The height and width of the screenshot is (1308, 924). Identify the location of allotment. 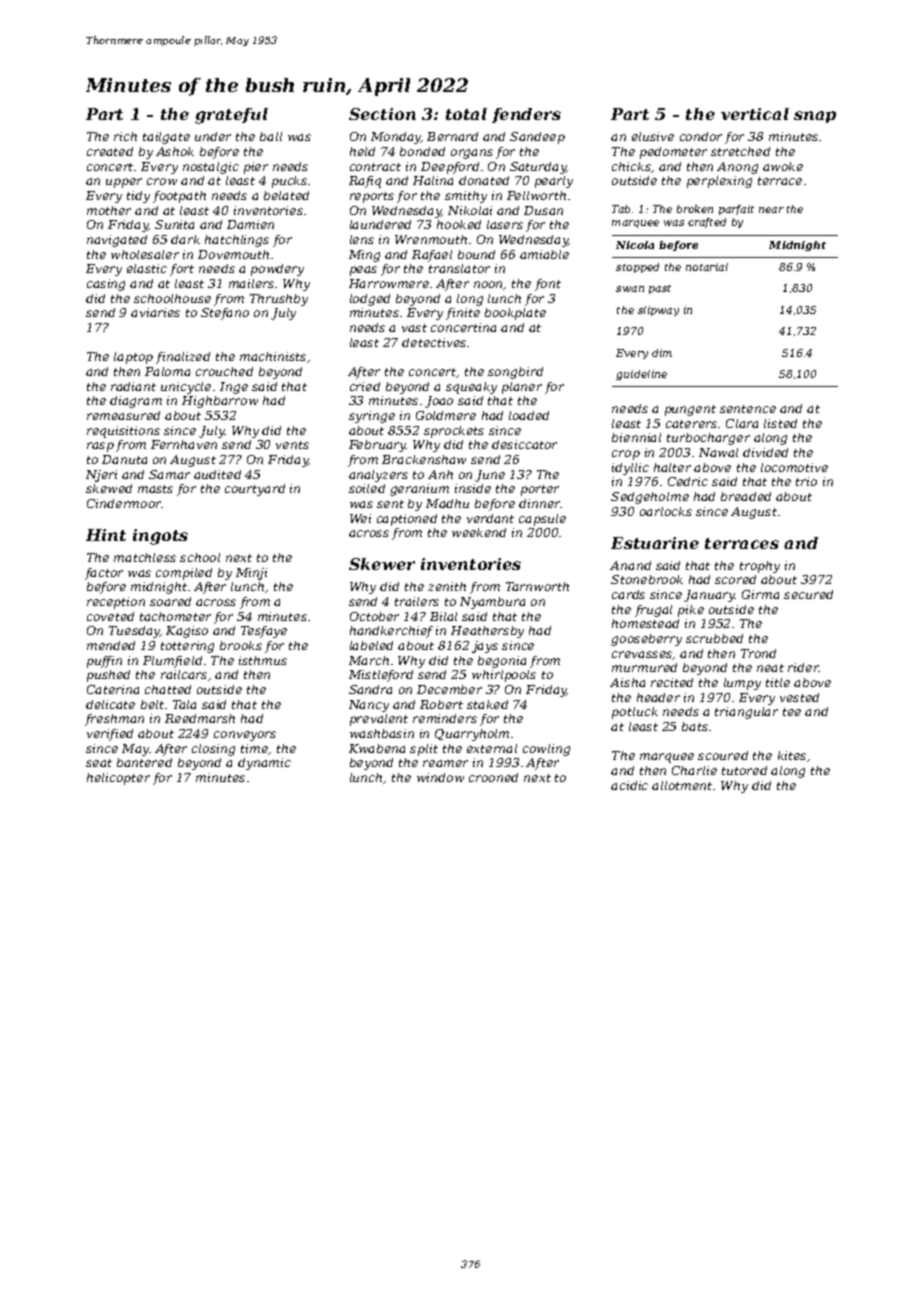
(682, 785).
